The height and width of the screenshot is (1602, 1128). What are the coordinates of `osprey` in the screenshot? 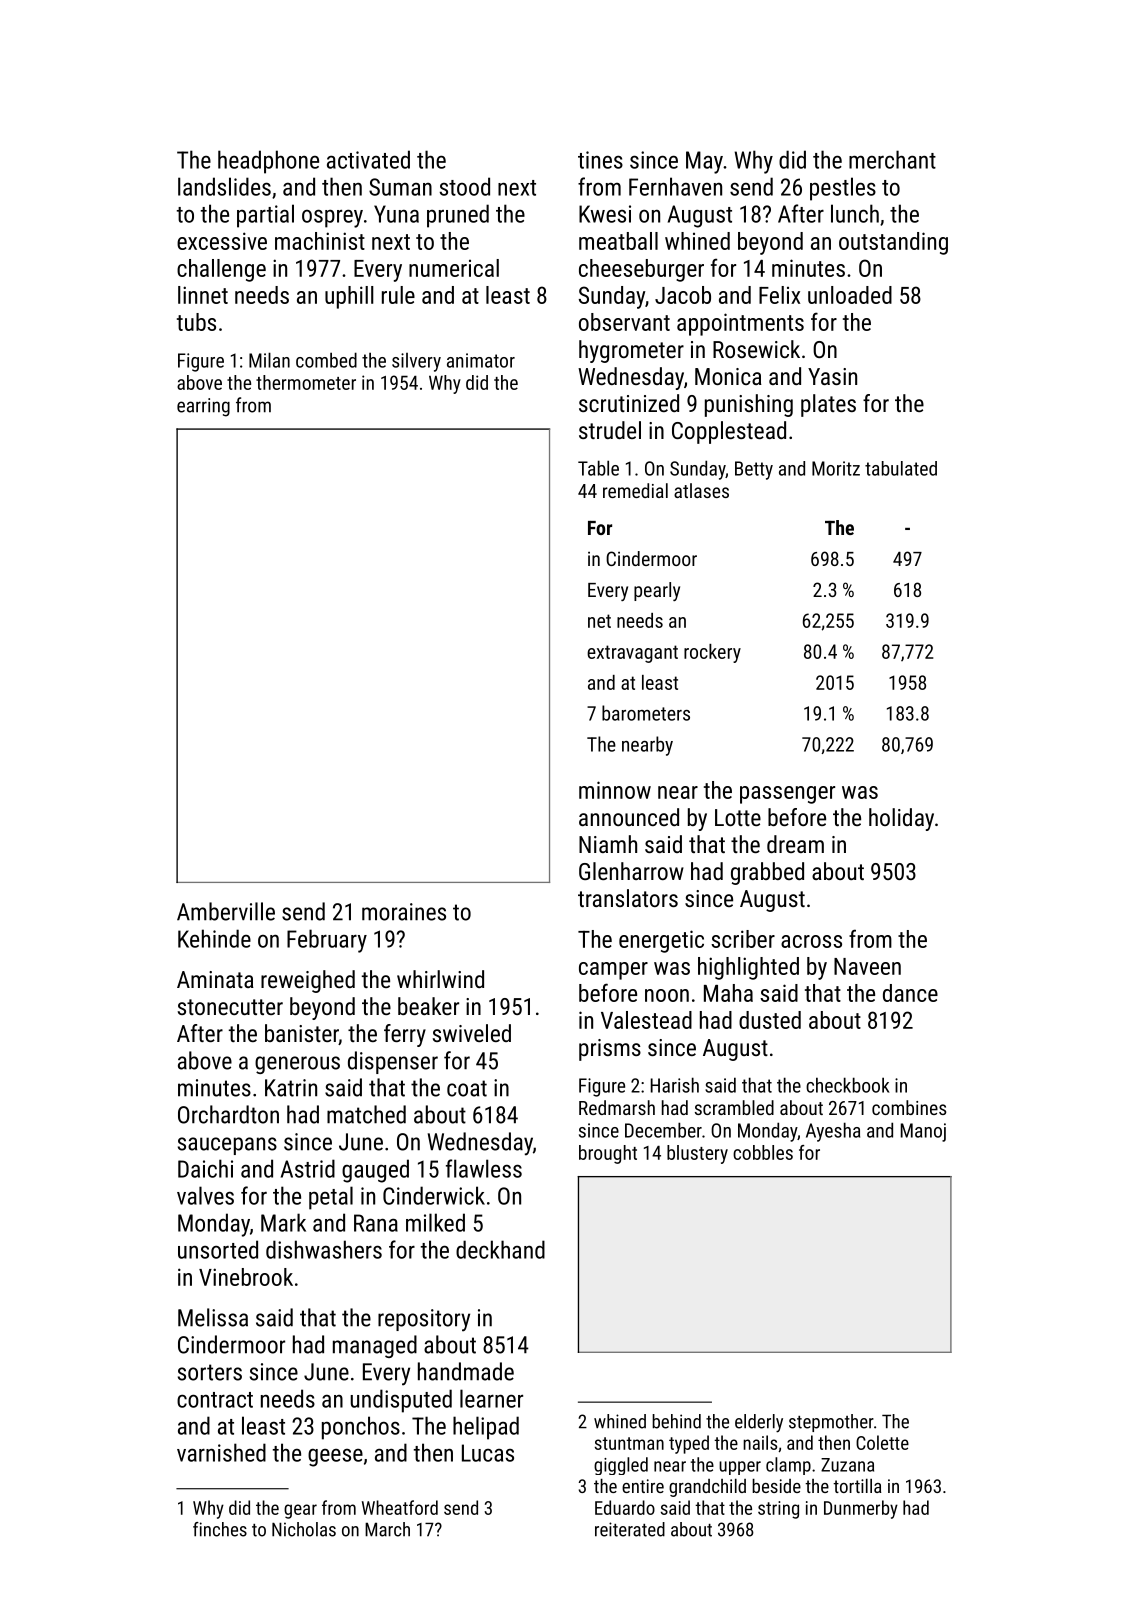 It's located at (332, 218).
